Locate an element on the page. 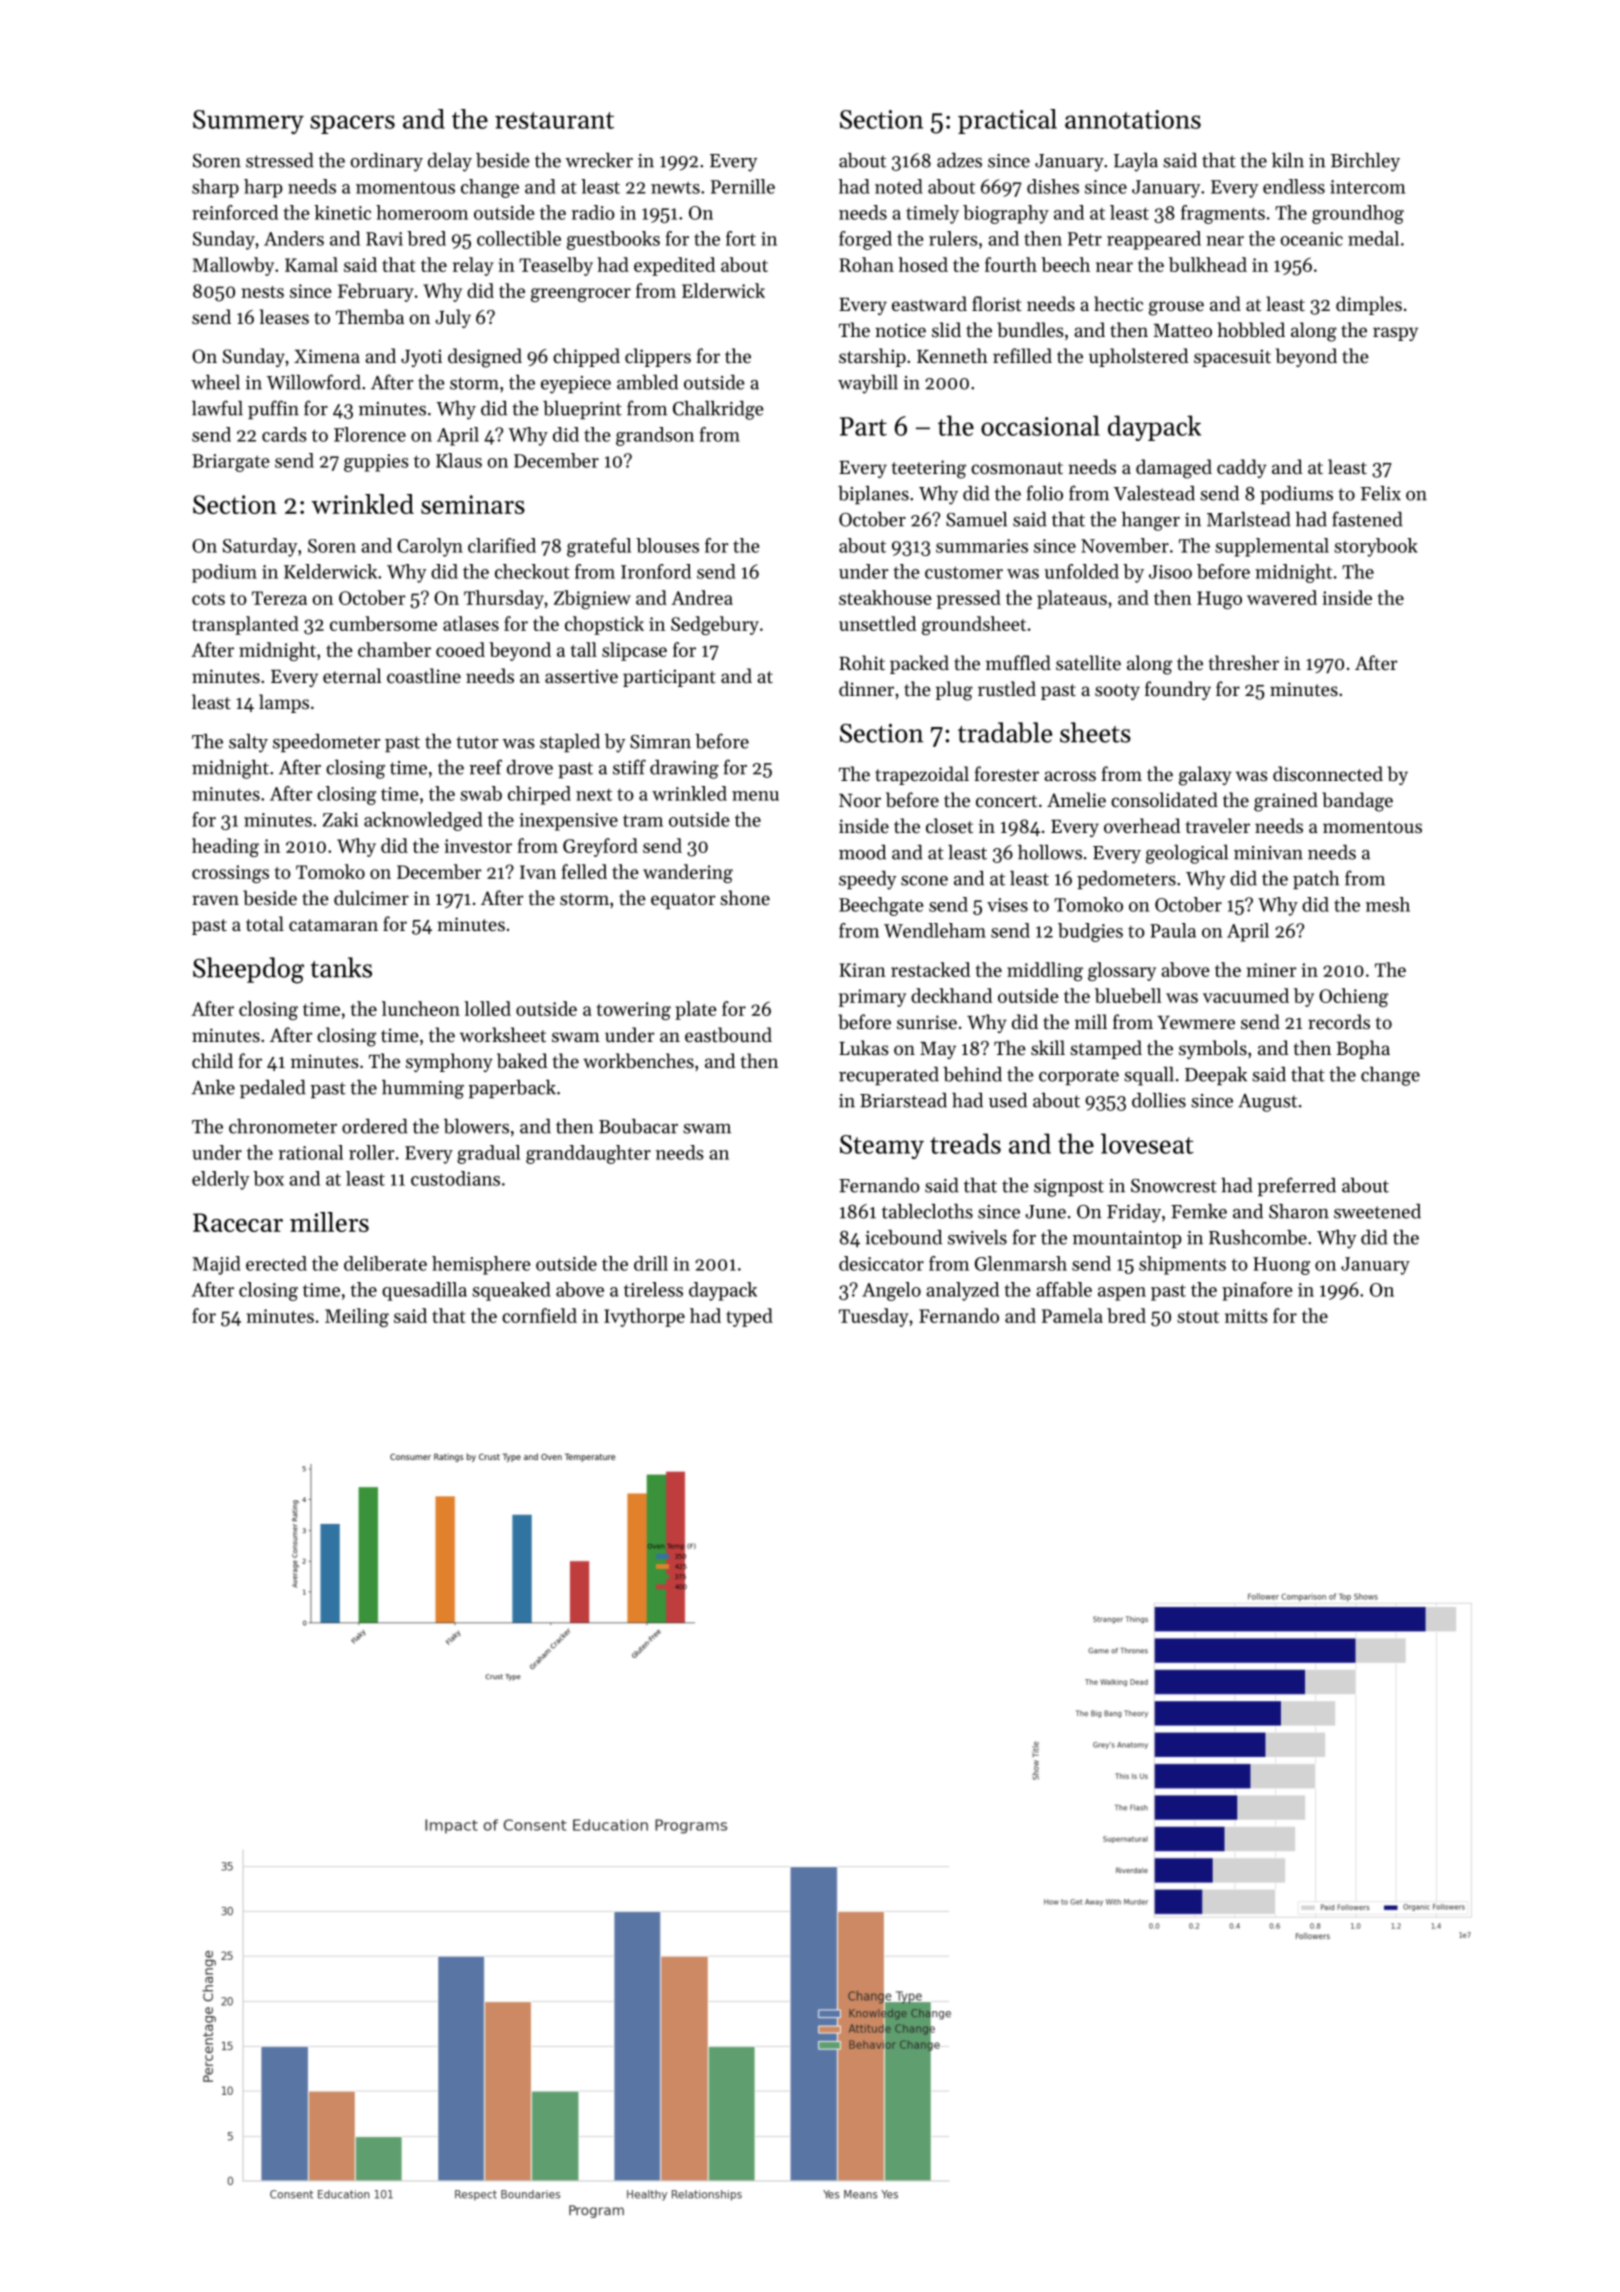 This document has height=2292, width=1620. preferred is located at coordinates (1296, 1186).
